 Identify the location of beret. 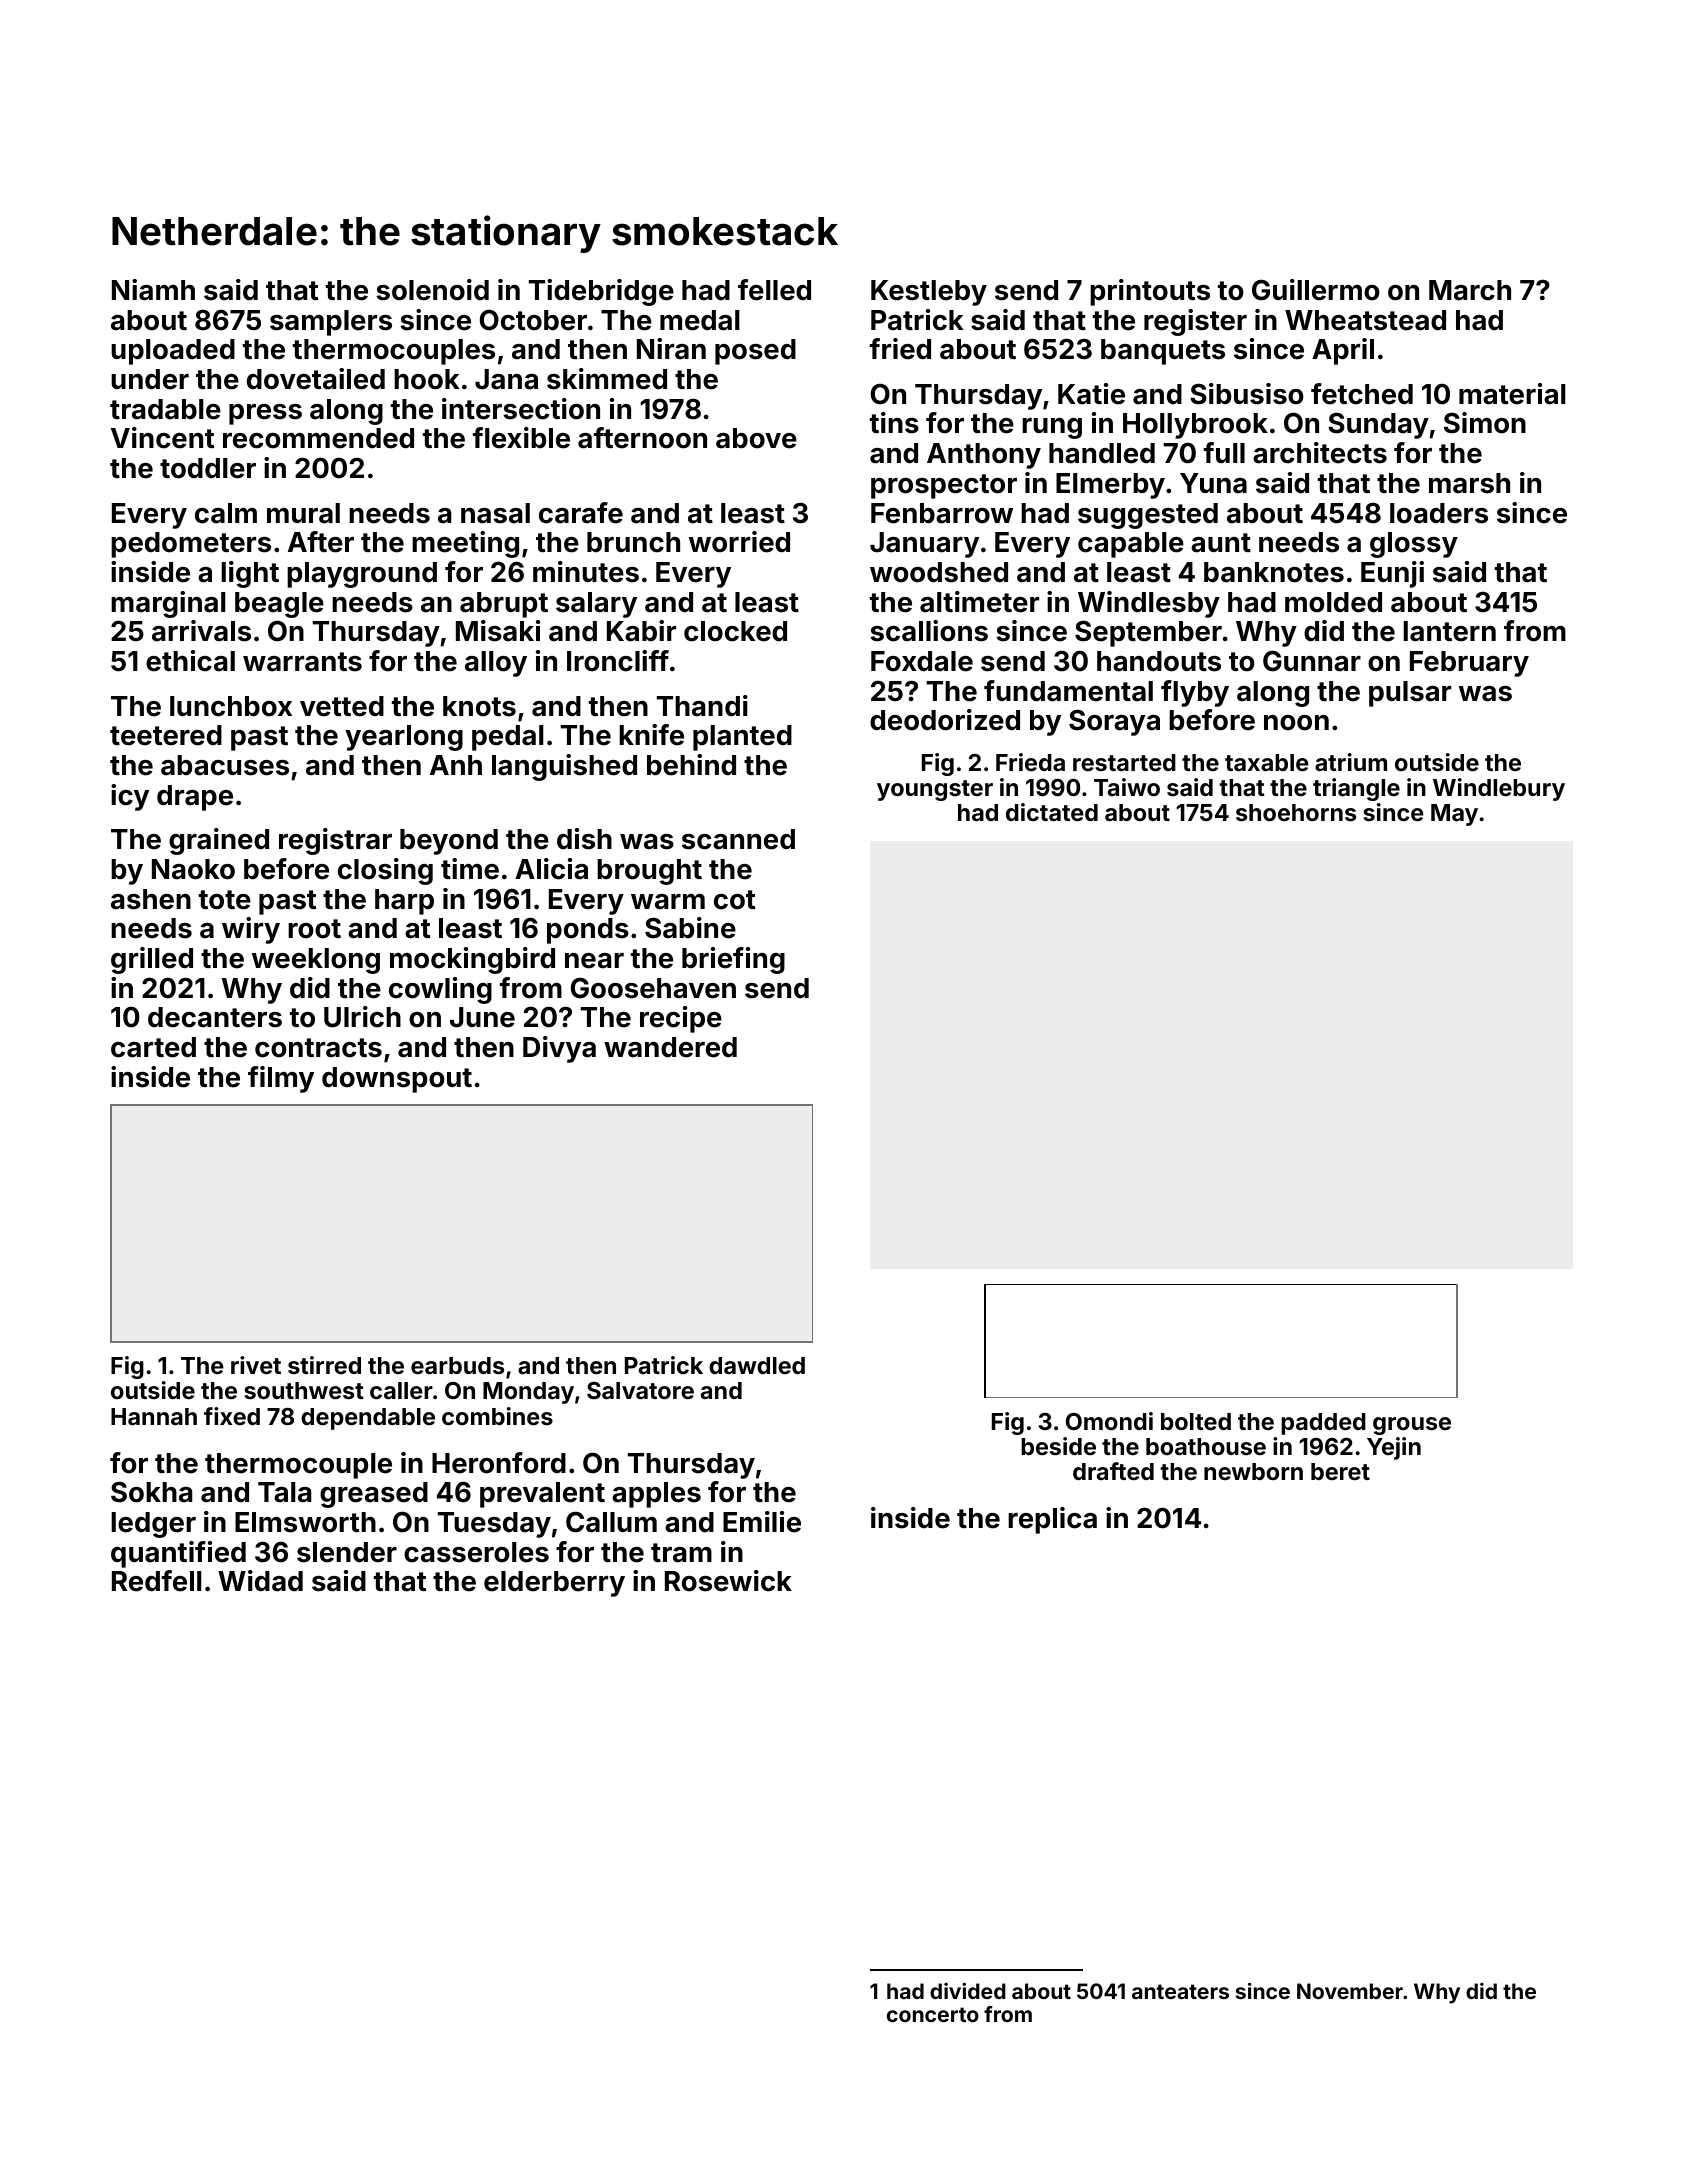
(1340, 1471).
